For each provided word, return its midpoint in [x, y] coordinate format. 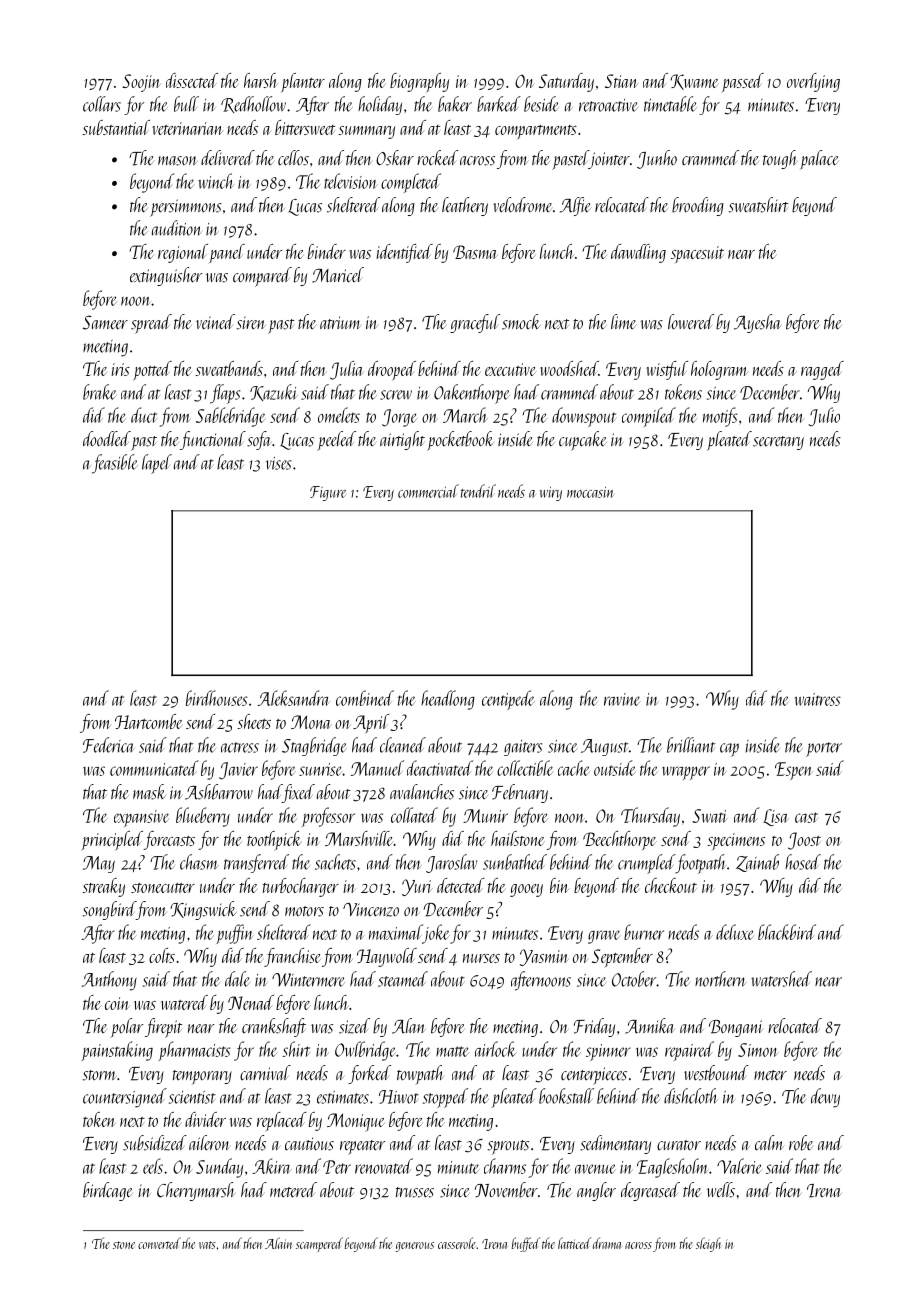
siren [251, 323]
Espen [793, 771]
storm [99, 1075]
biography [419, 82]
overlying [813, 82]
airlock [496, 1049]
